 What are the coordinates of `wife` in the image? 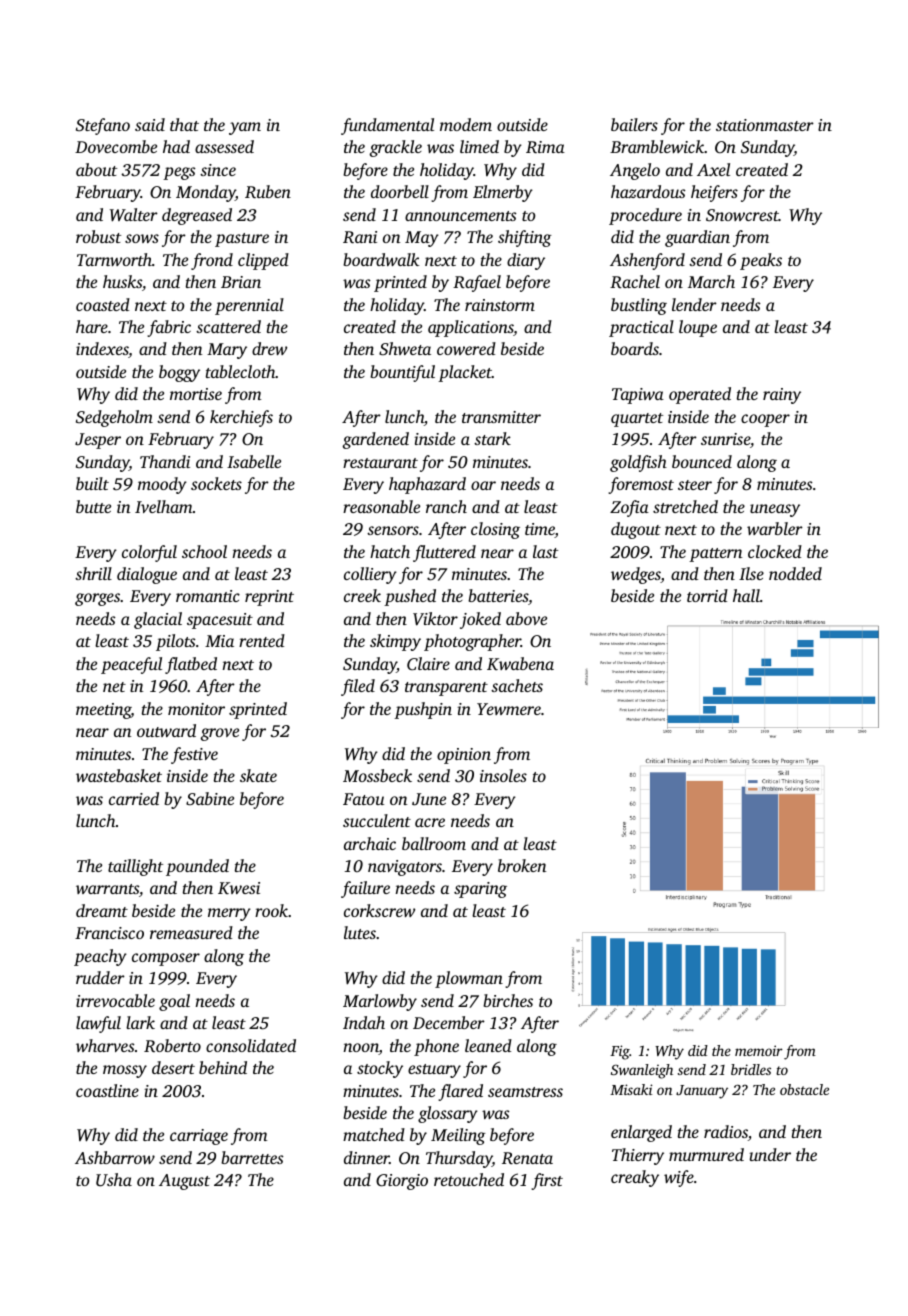 It's located at (679, 1178).
